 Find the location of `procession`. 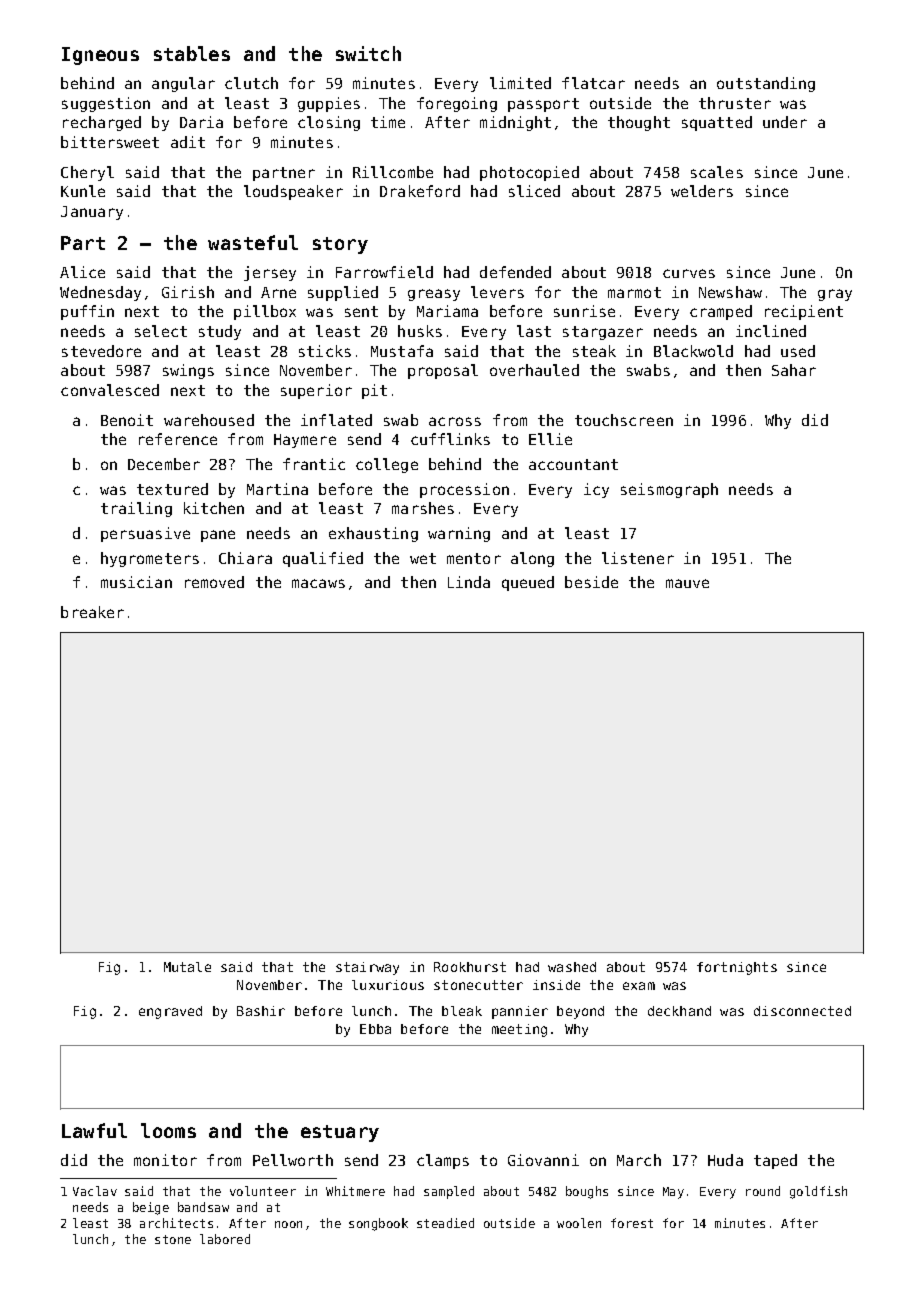

procession is located at coordinates (464, 490).
